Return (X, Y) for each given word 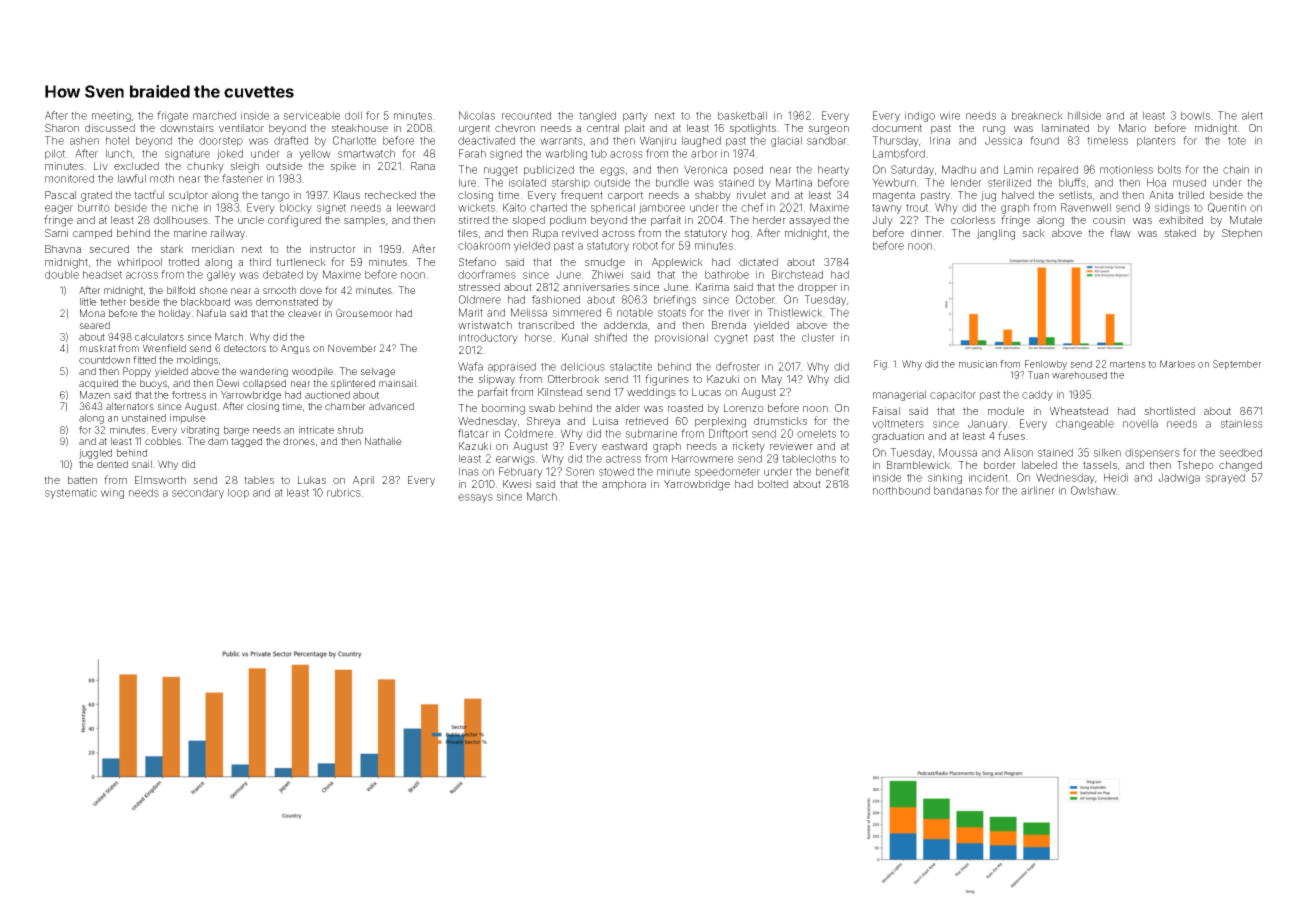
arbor (704, 153)
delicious (583, 366)
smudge (605, 263)
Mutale (1246, 220)
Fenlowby (1046, 365)
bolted (773, 484)
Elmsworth (160, 480)
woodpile (312, 372)
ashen (84, 140)
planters (1156, 141)
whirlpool (139, 263)
